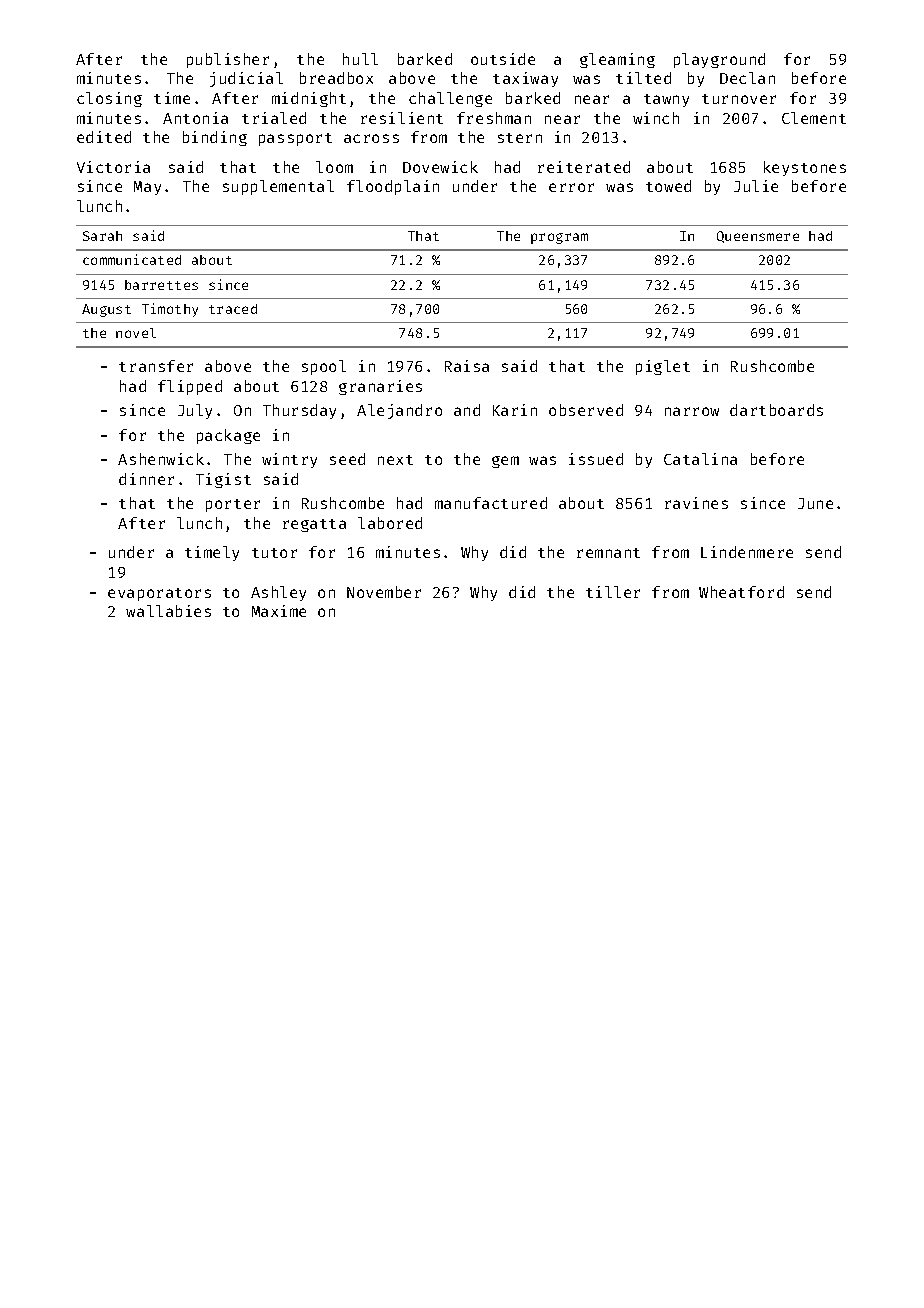 Image resolution: width=924 pixels, height=1308 pixels. Describe the element at coordinates (613, 592) in the screenshot. I see `tiller` at that location.
